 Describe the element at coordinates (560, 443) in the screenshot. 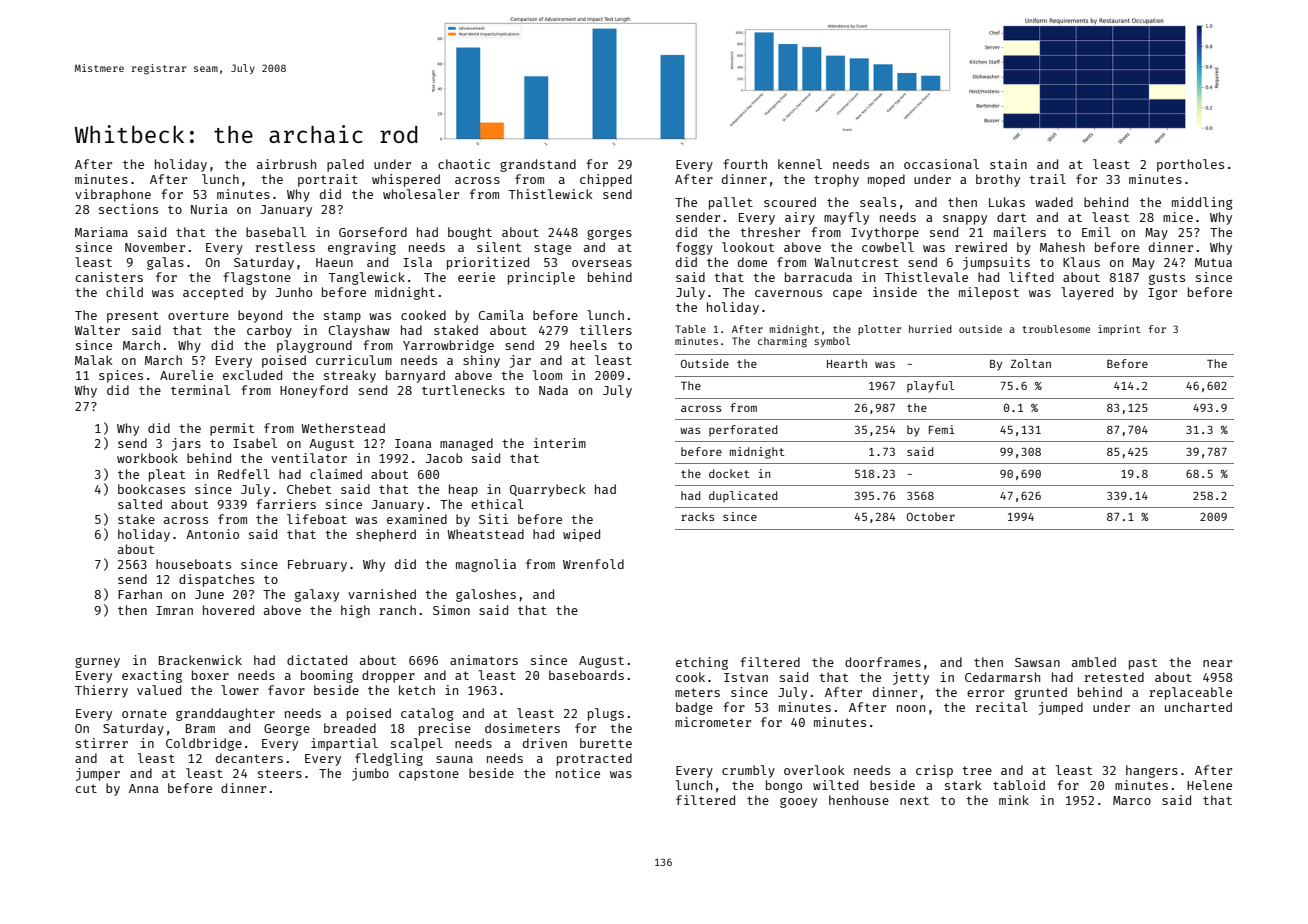

I see `interim` at that location.
